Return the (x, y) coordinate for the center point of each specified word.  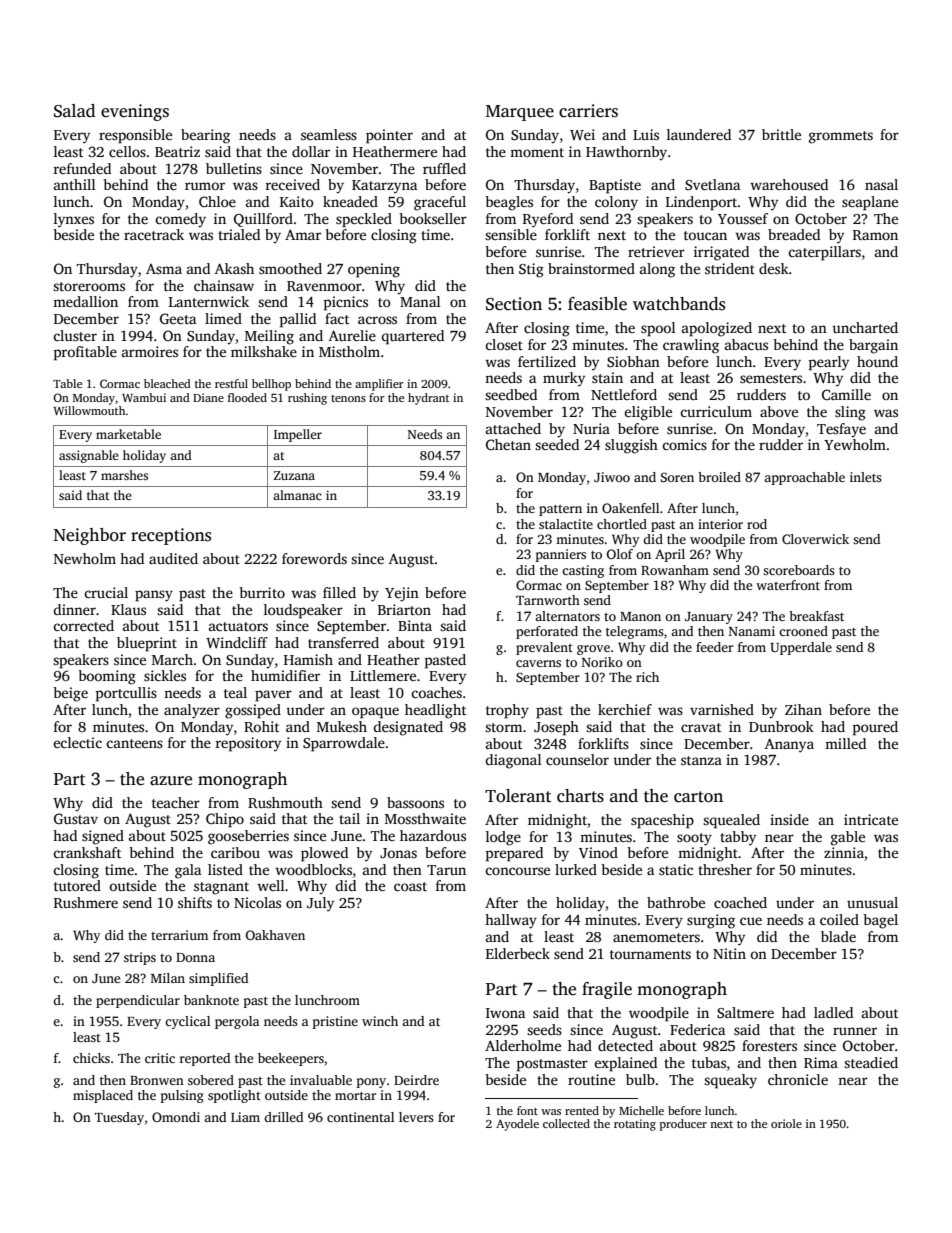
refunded (82, 168)
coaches (436, 692)
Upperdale (801, 648)
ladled (833, 1012)
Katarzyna (384, 187)
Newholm (85, 558)
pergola (237, 1022)
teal (235, 692)
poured (875, 728)
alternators (567, 616)
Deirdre (416, 1080)
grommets (841, 137)
